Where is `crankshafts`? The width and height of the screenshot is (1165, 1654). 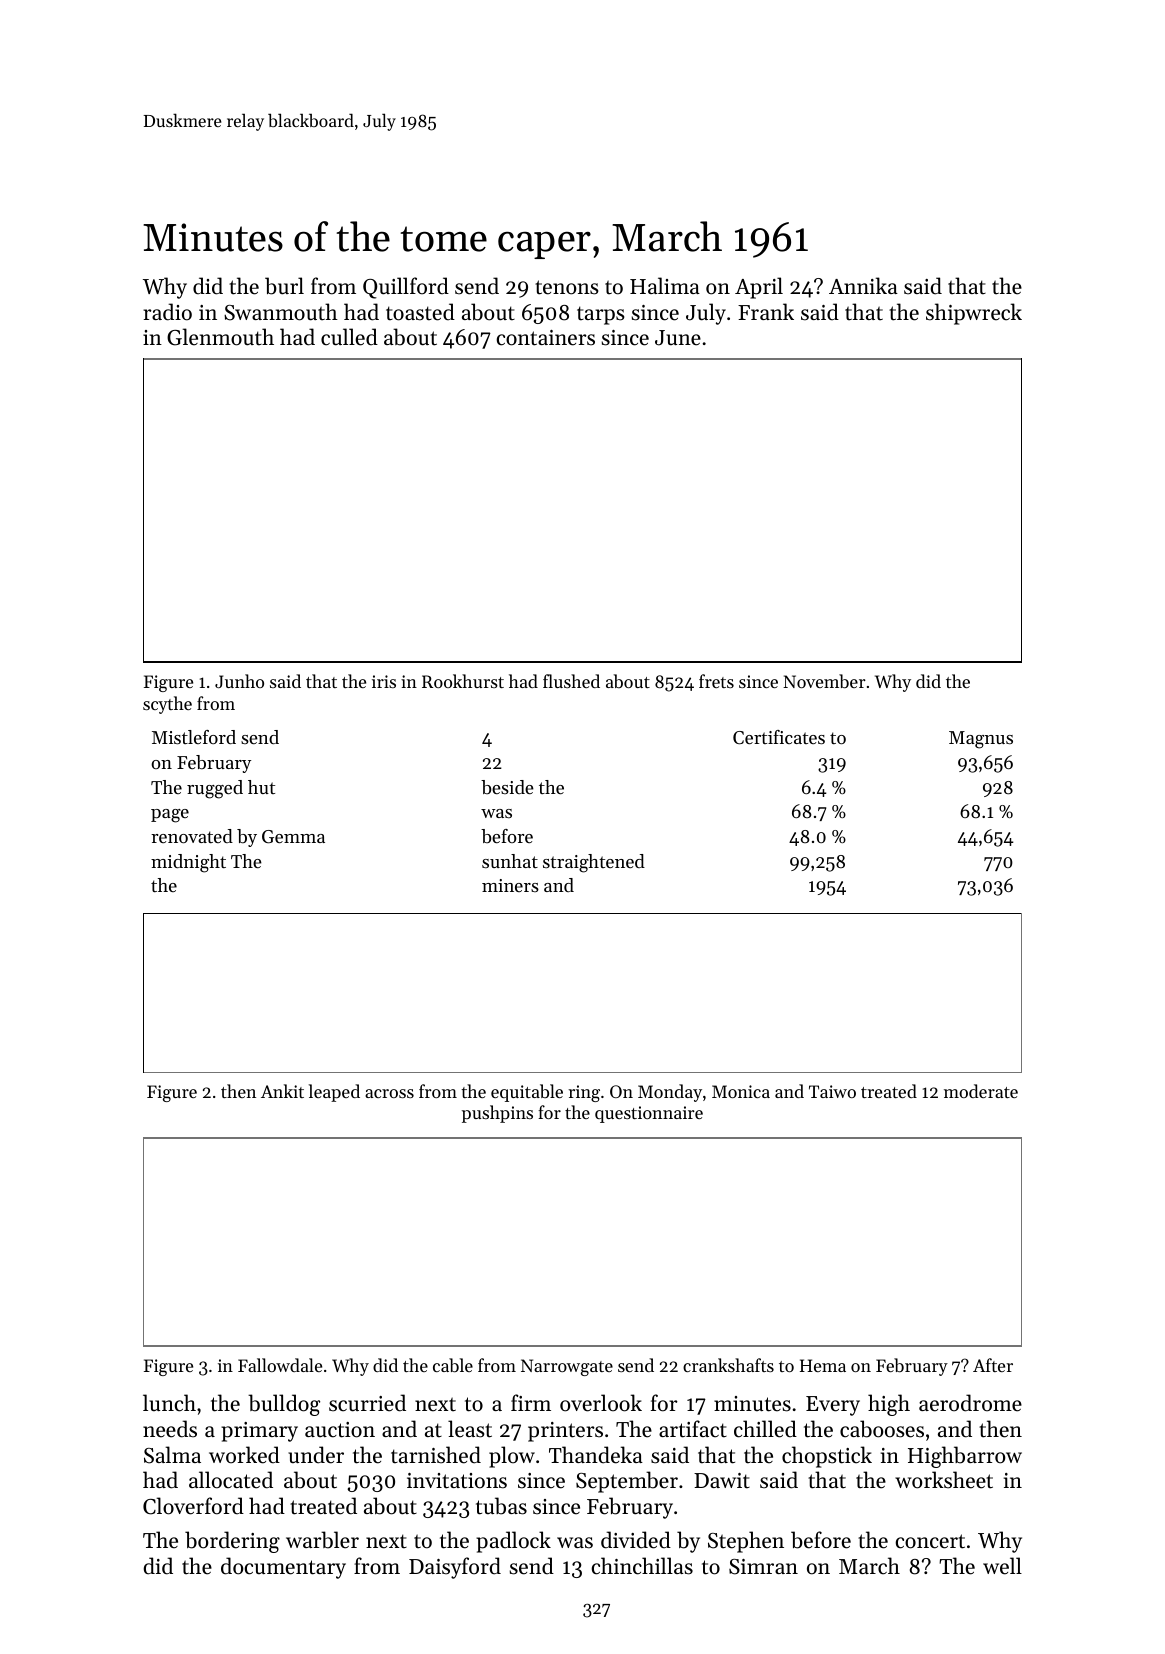 crankshafts is located at coordinates (728, 1365).
